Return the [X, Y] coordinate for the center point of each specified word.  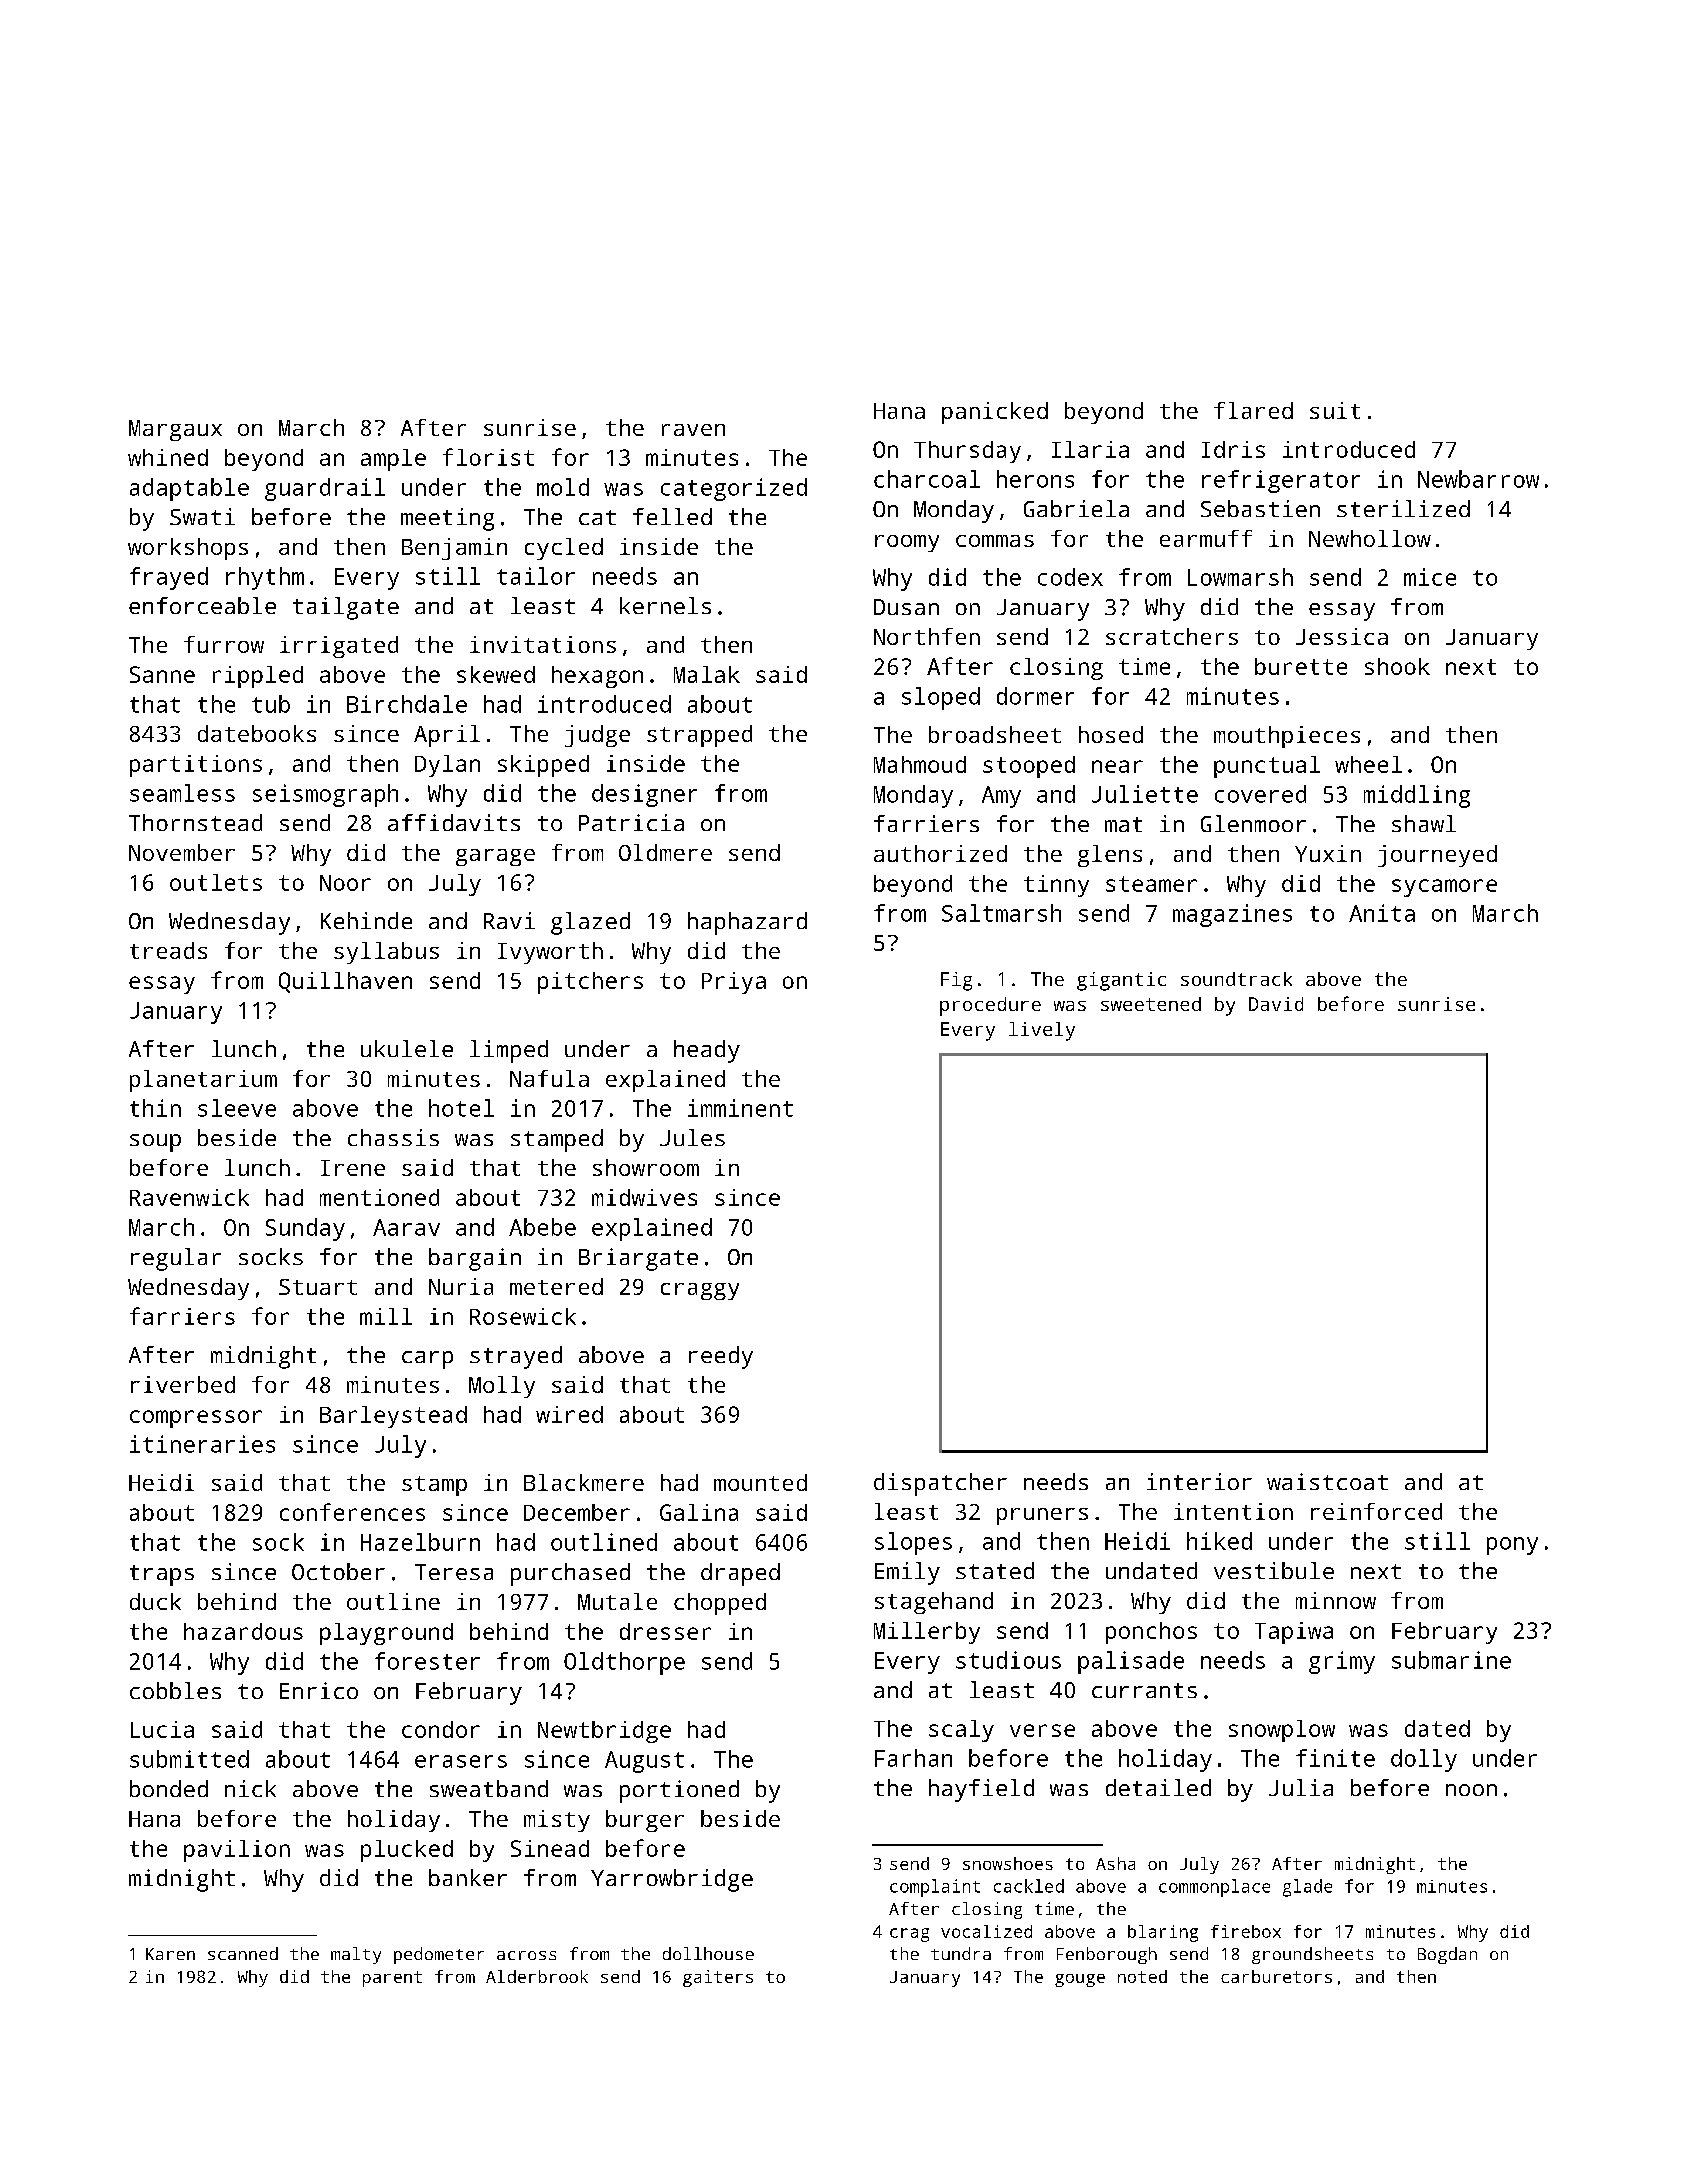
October [338, 1571]
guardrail [325, 489]
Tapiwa [1294, 1633]
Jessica [1342, 636]
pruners [1042, 1516]
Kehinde [366, 920]
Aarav [406, 1227]
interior [1199, 1481]
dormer [1035, 696]
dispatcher [940, 1484]
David [1276, 1004]
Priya [734, 983]
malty [356, 1955]
